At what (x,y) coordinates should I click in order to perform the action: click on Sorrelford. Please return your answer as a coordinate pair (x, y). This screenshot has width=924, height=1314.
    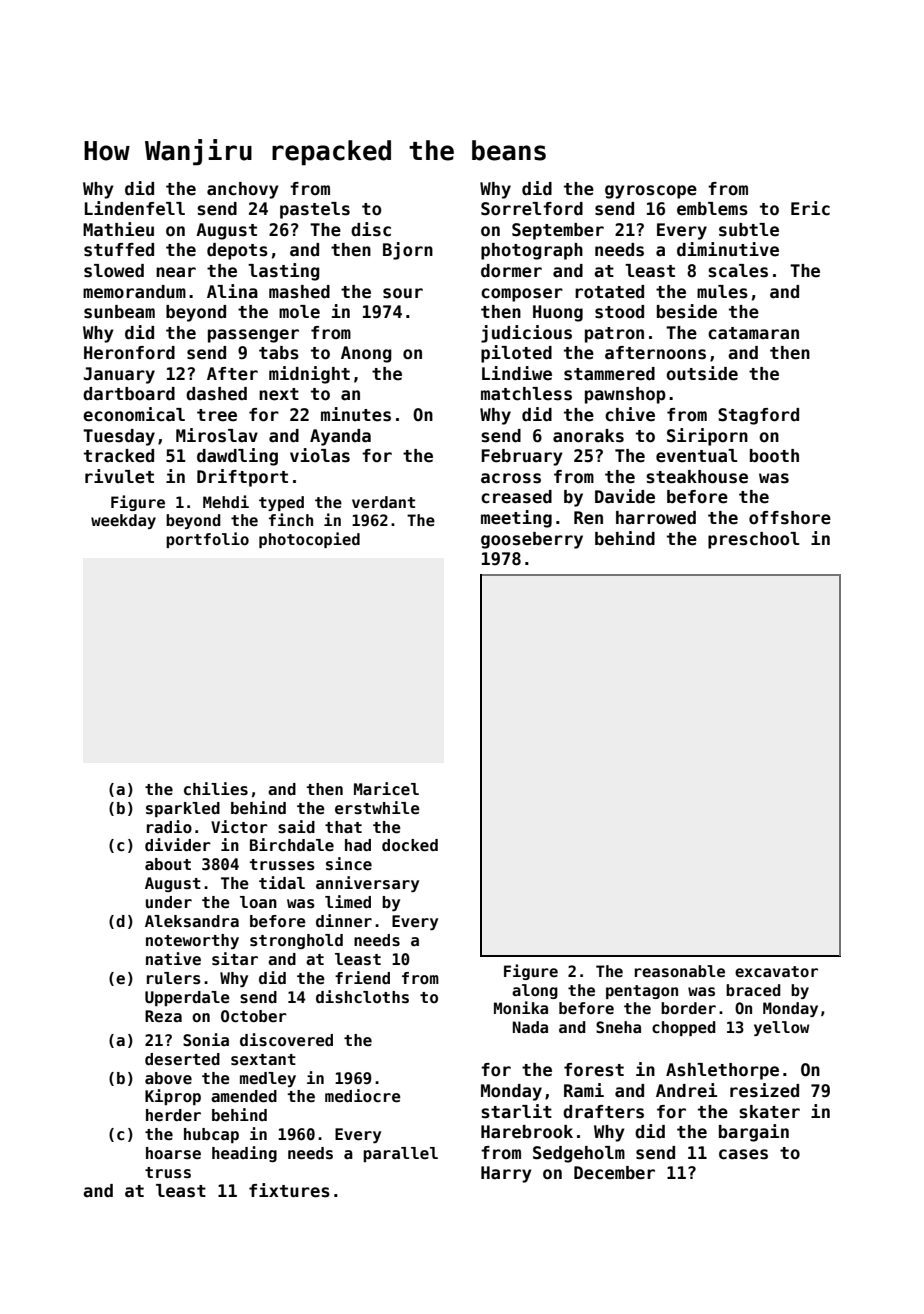
    Looking at the image, I should click on (532, 209).
